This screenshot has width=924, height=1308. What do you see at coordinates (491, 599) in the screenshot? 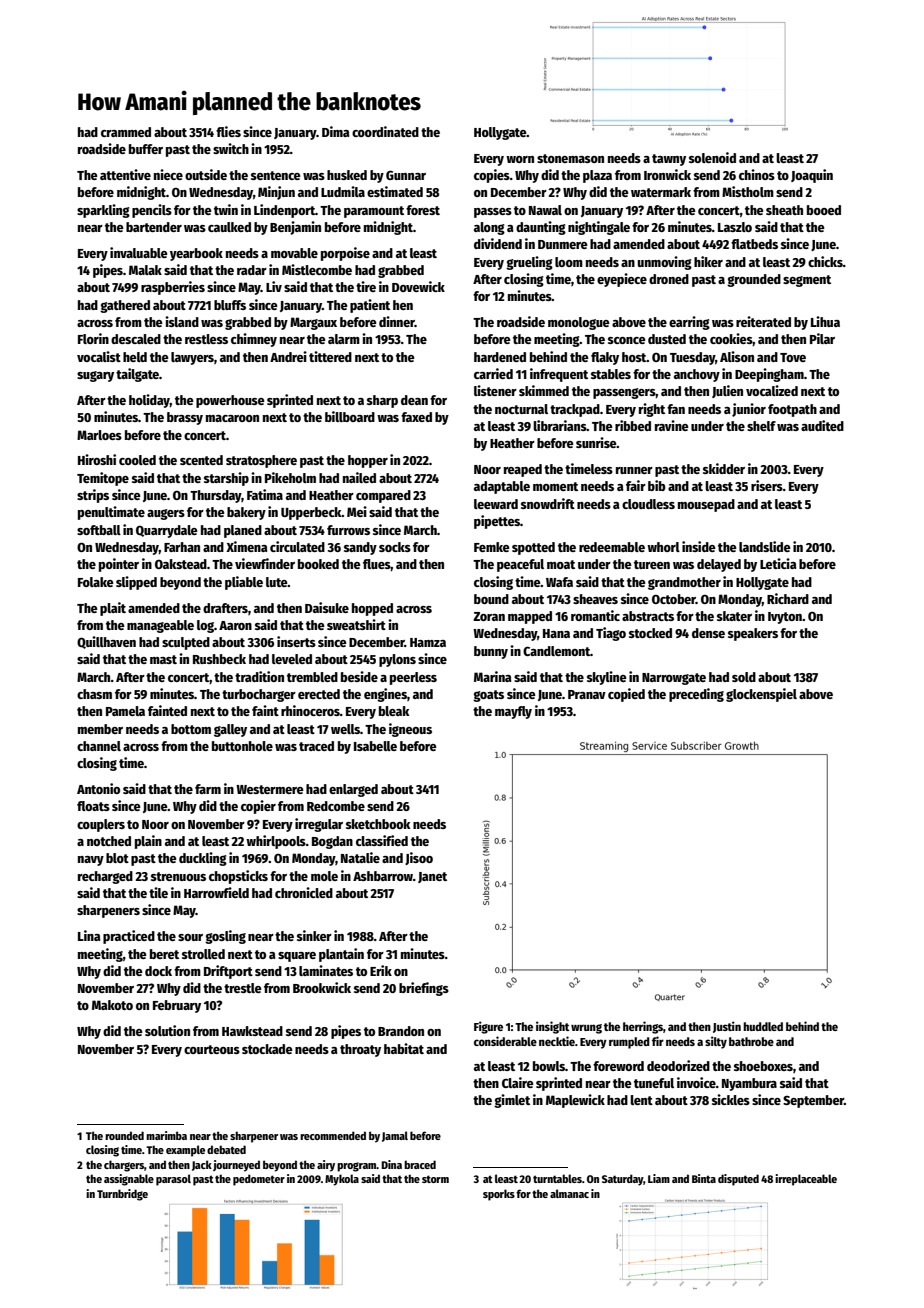
I see `bound` at bounding box center [491, 599].
